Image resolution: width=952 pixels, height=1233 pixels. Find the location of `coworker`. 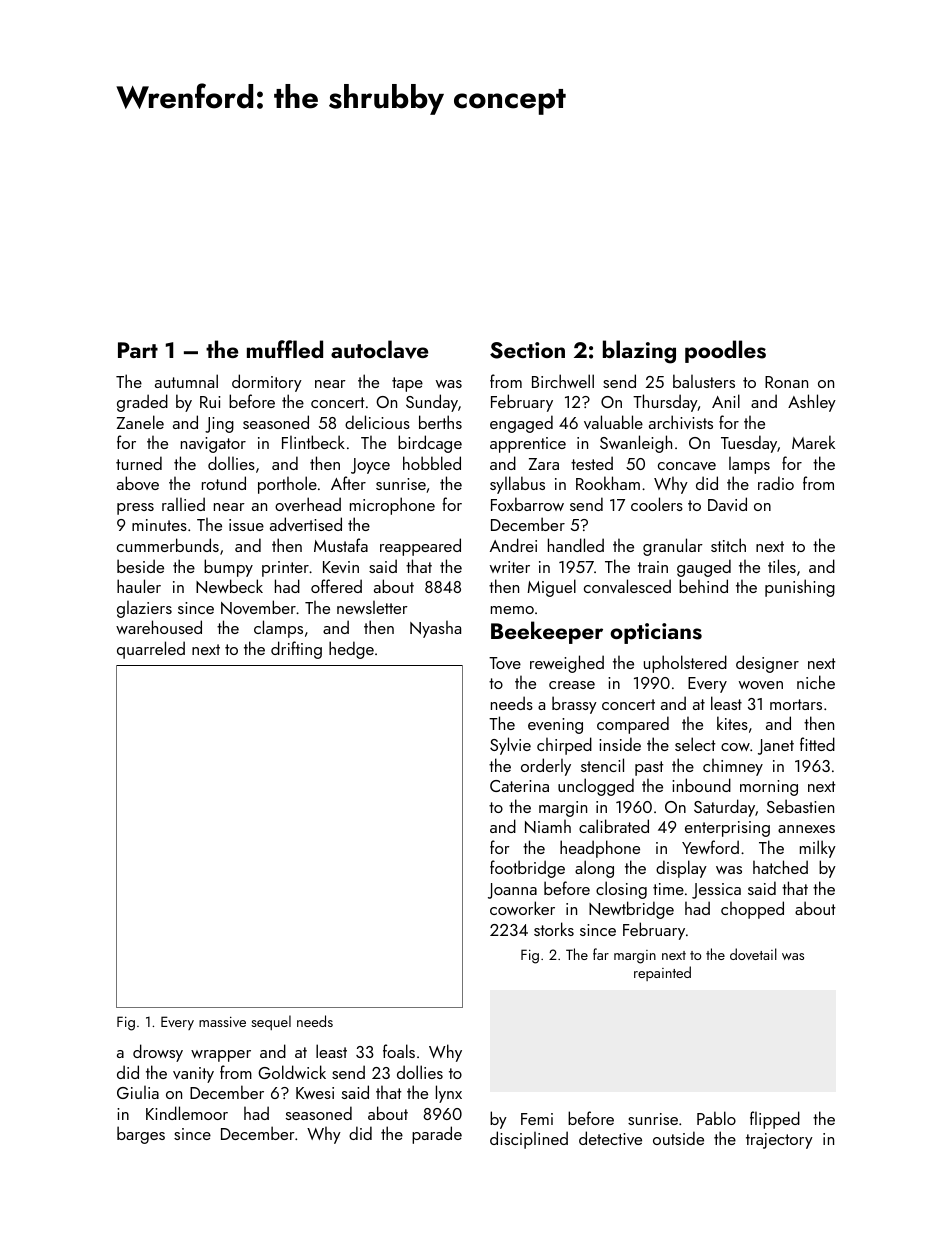

coworker is located at coordinates (522, 908).
